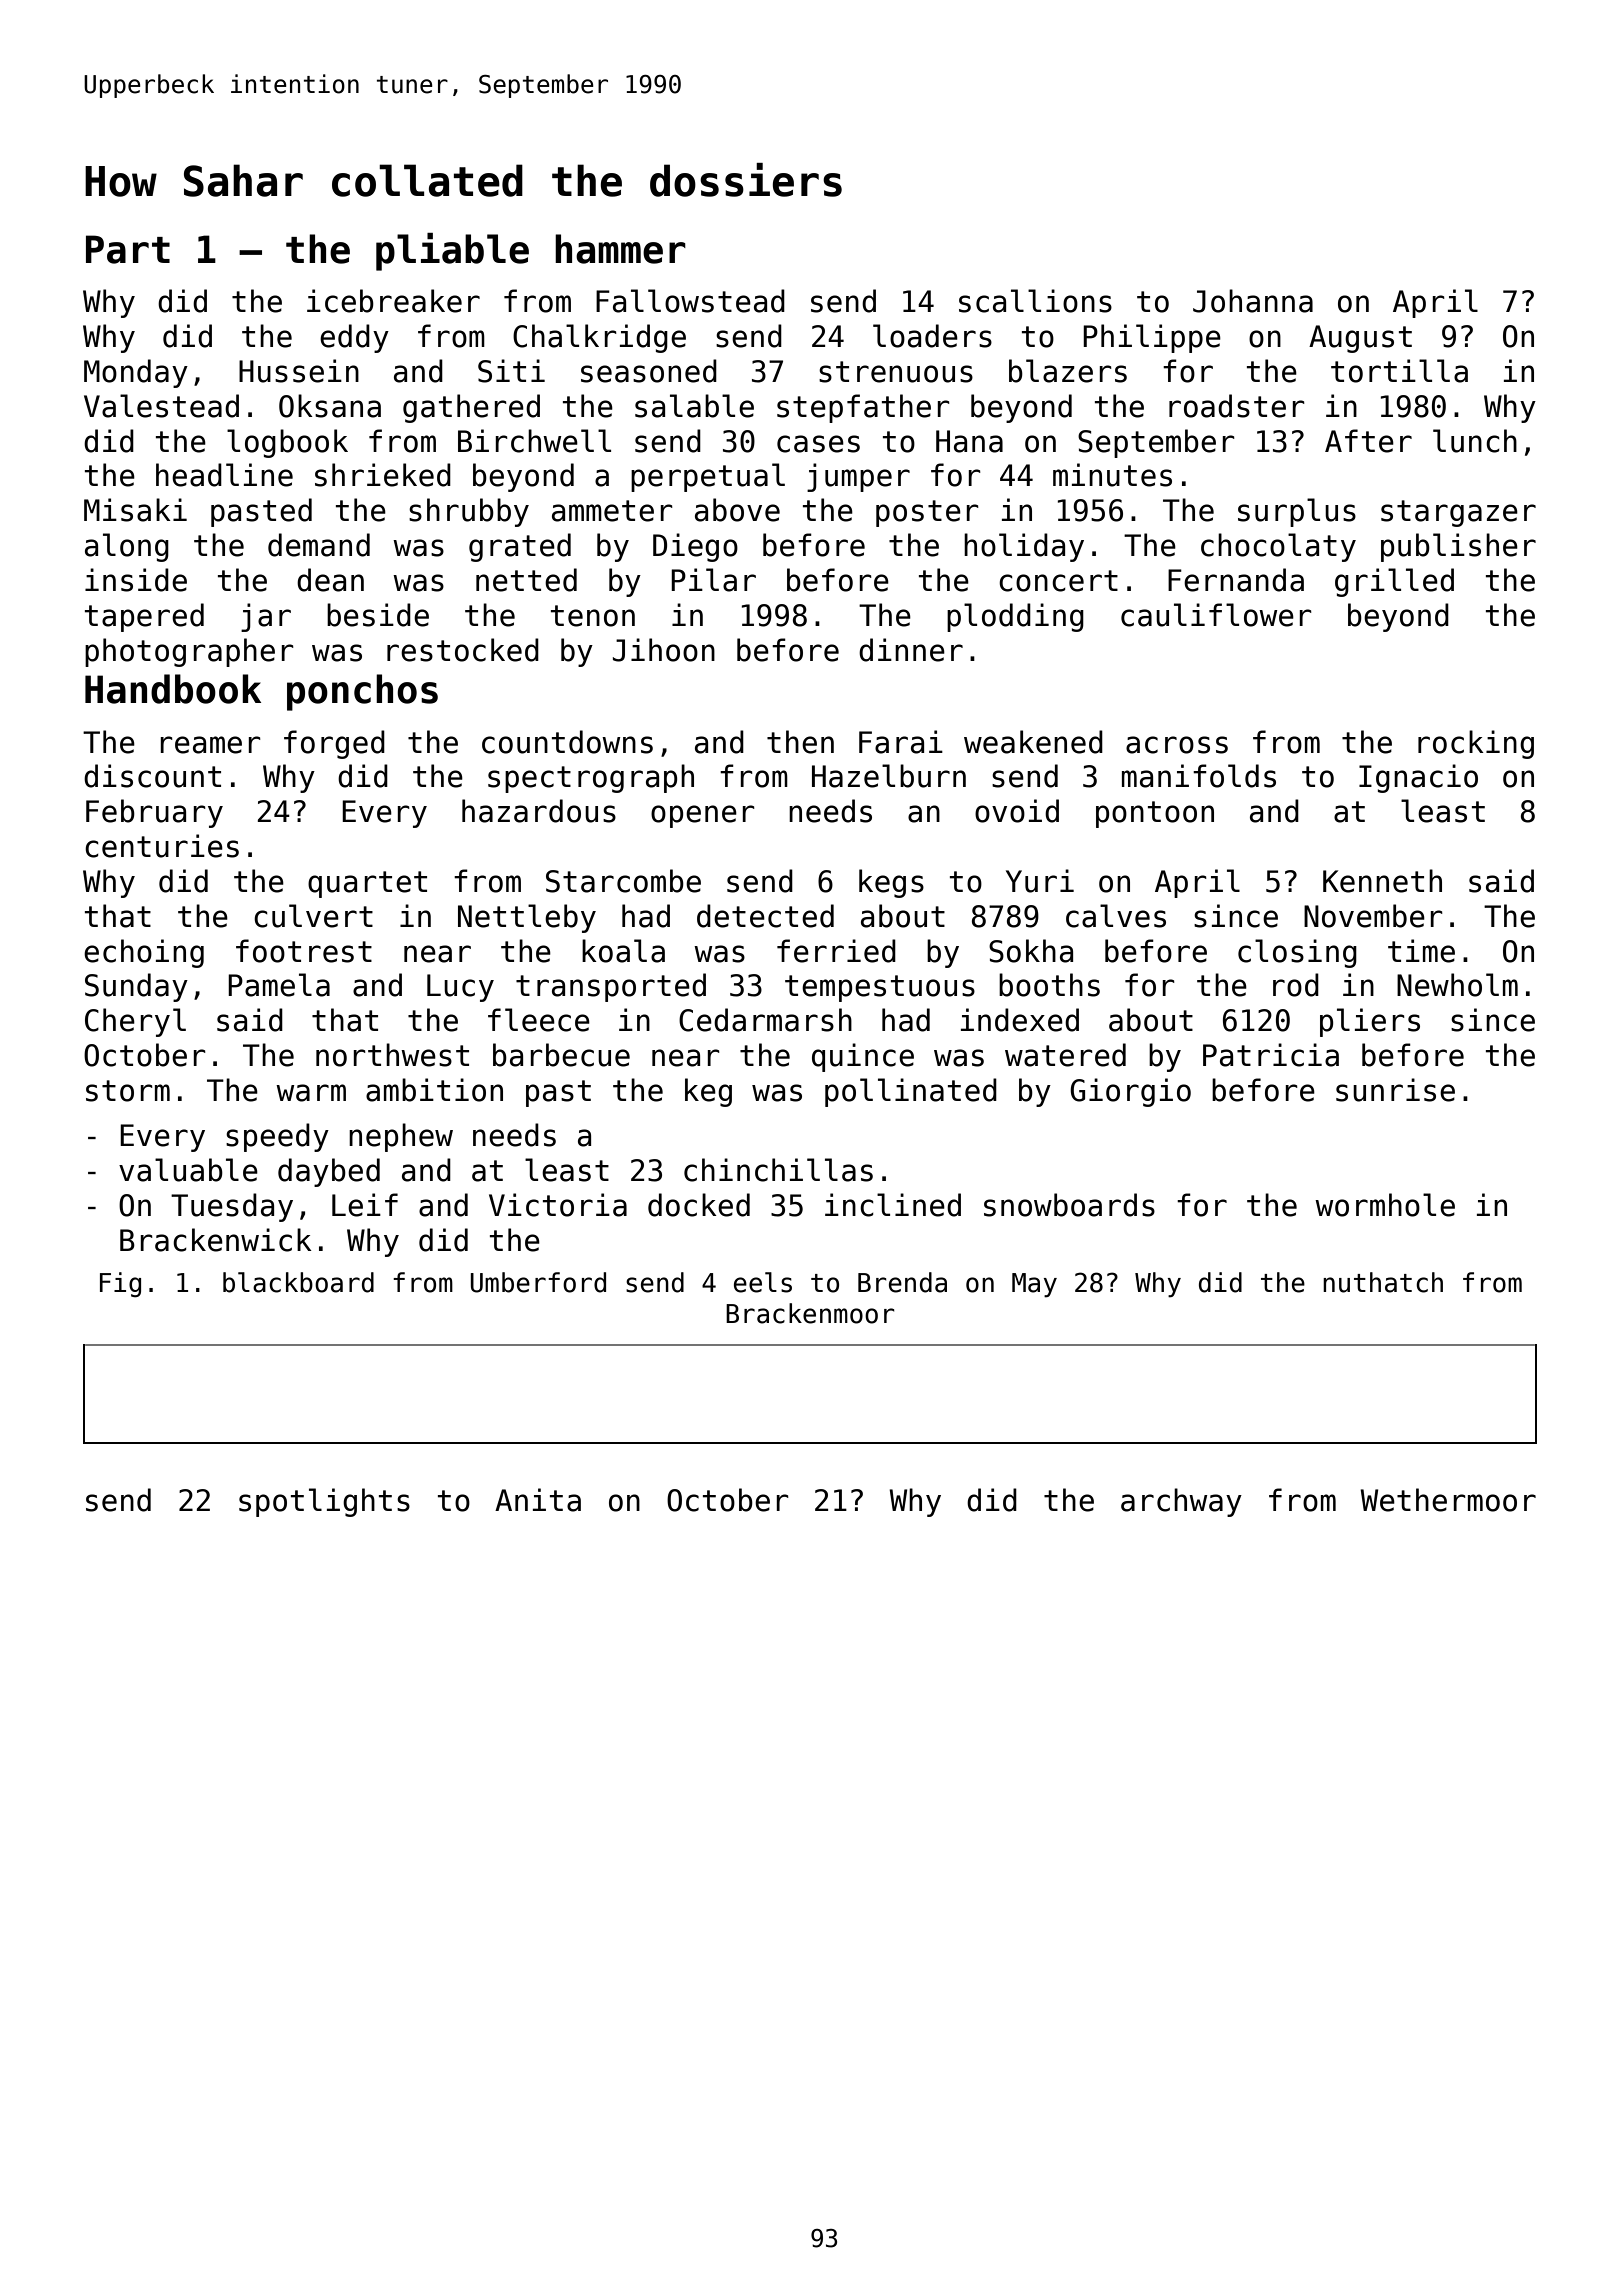 The width and height of the screenshot is (1620, 2292). What do you see at coordinates (324, 1502) in the screenshot?
I see `spotlights` at bounding box center [324, 1502].
